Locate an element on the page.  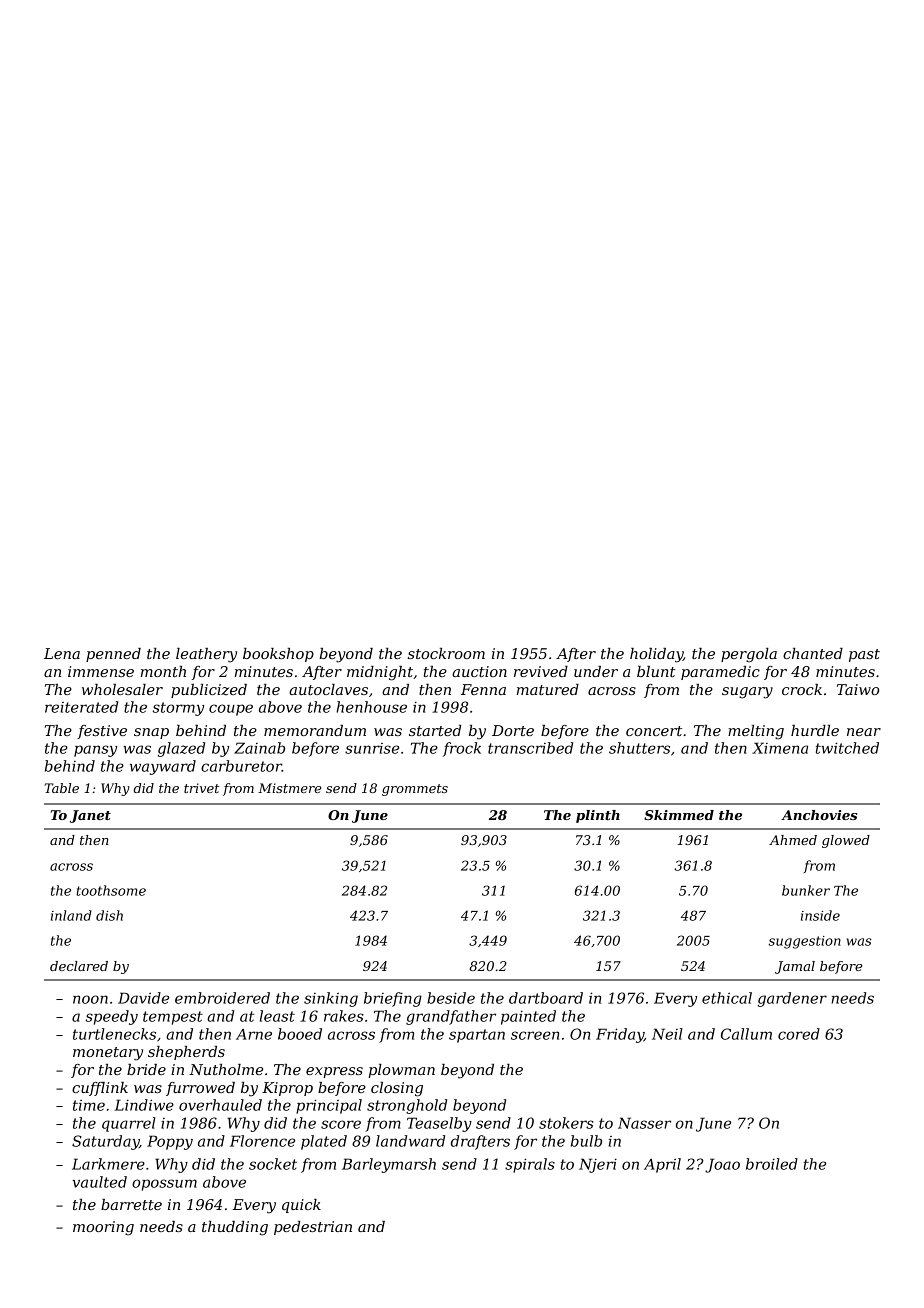
chanted is located at coordinates (813, 653).
